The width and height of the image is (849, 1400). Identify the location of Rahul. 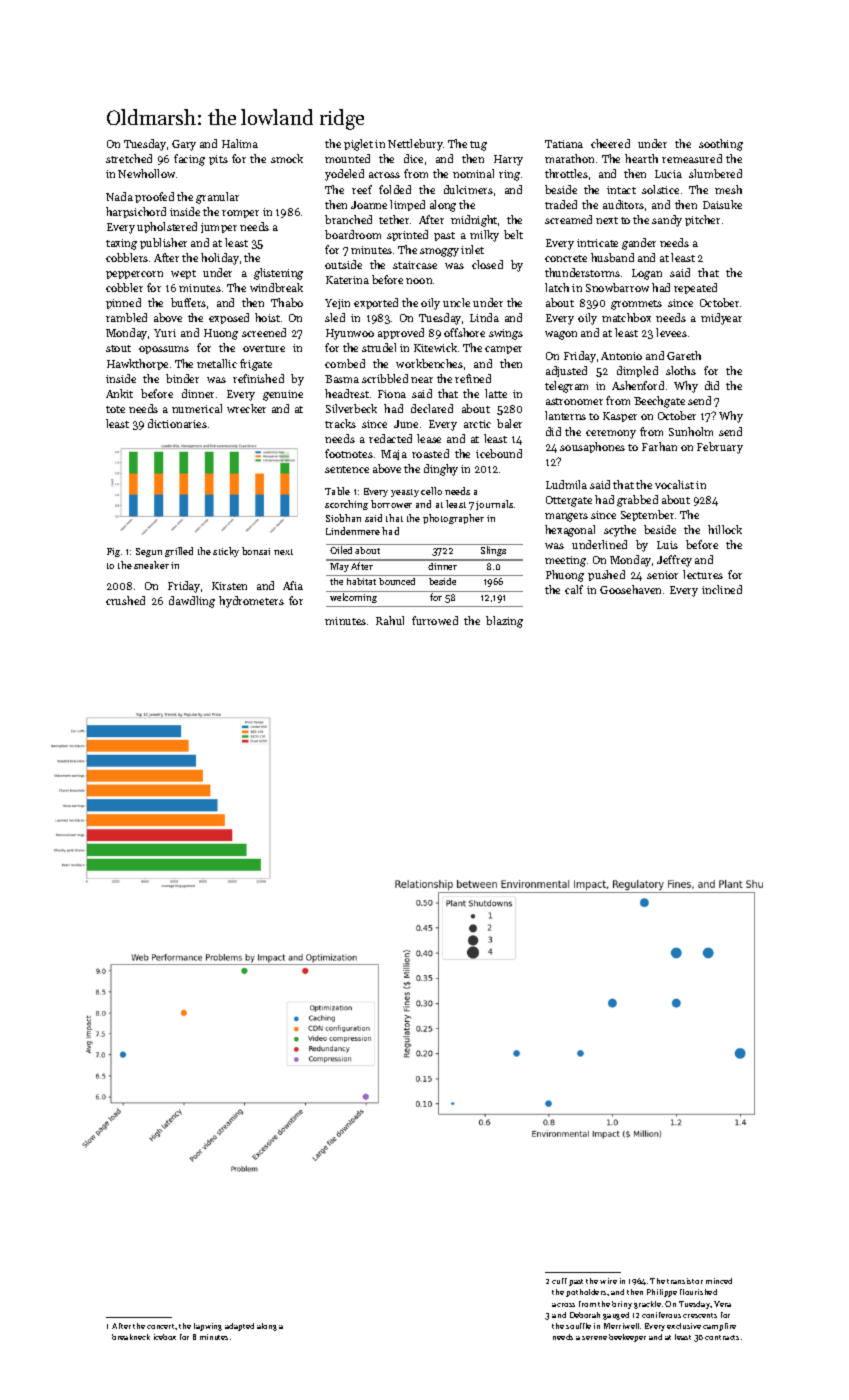
(390, 620).
